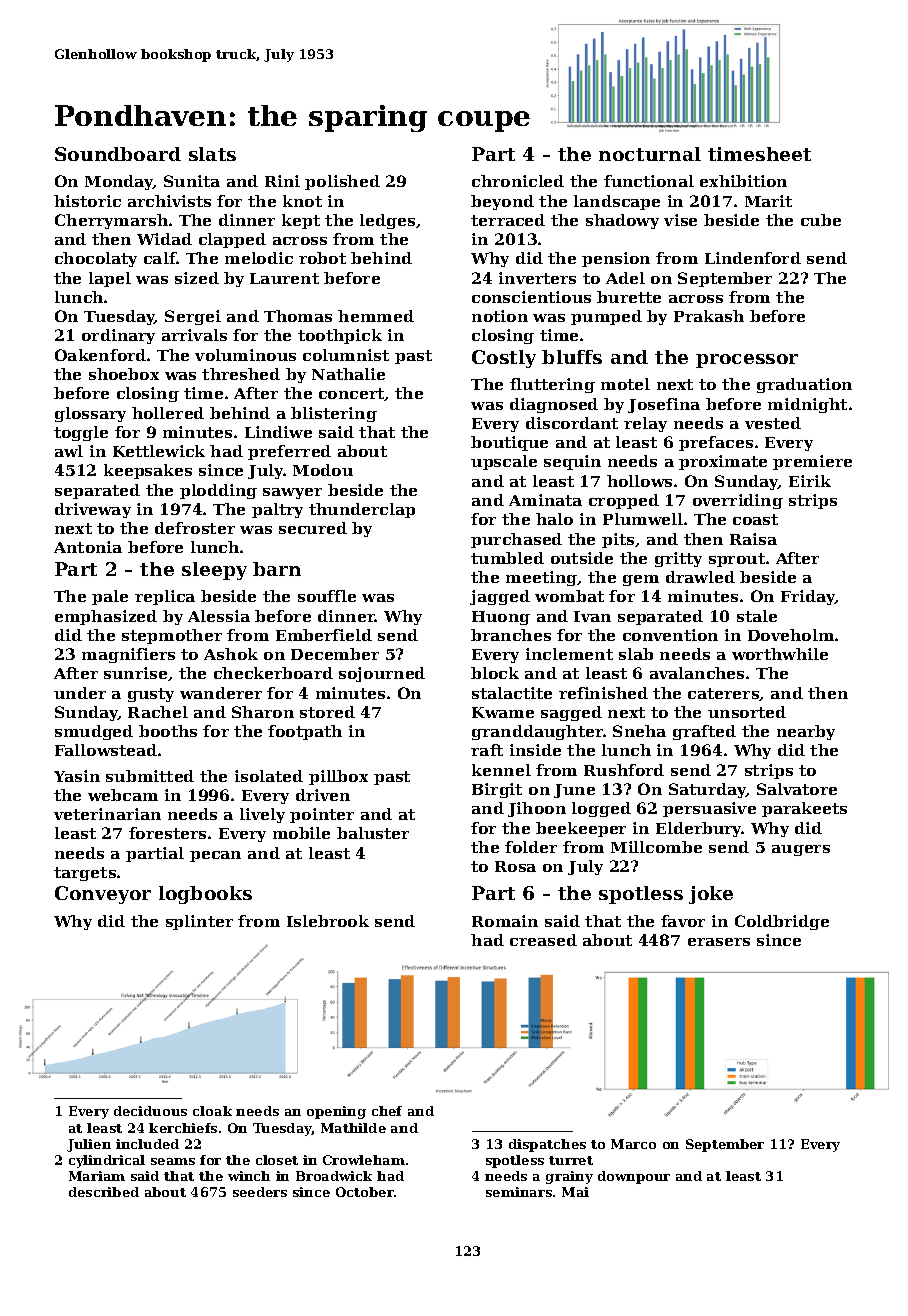 This screenshot has width=908, height=1316. I want to click on inverters, so click(537, 278).
